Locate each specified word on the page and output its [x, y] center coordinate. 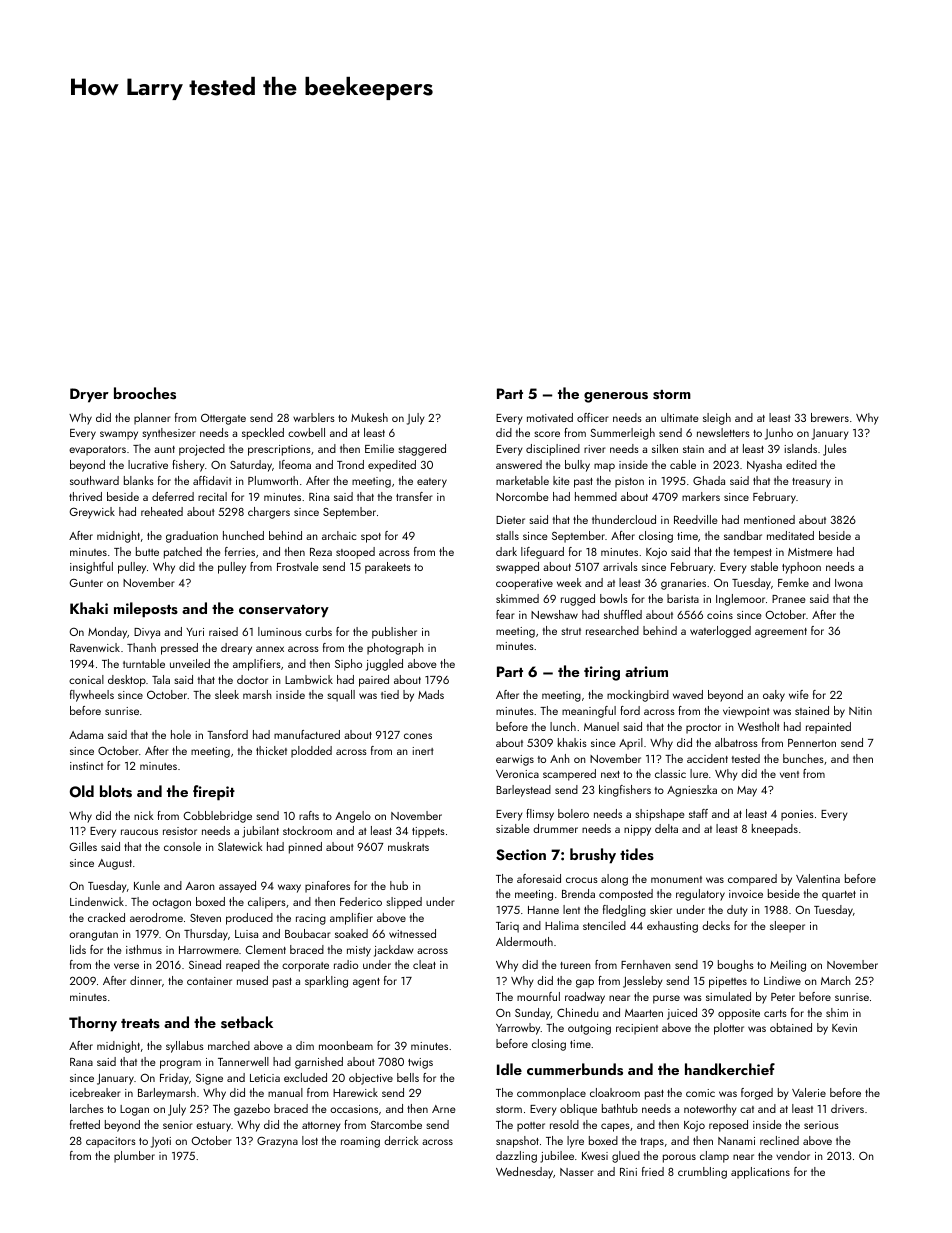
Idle [509, 1069]
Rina [319, 497]
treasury [811, 483]
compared [752, 880]
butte [147, 551]
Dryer [89, 395]
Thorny [93, 1024]
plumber [134, 1157]
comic [700, 1093]
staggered [422, 450]
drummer [555, 828]
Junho [779, 434]
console [182, 846]
